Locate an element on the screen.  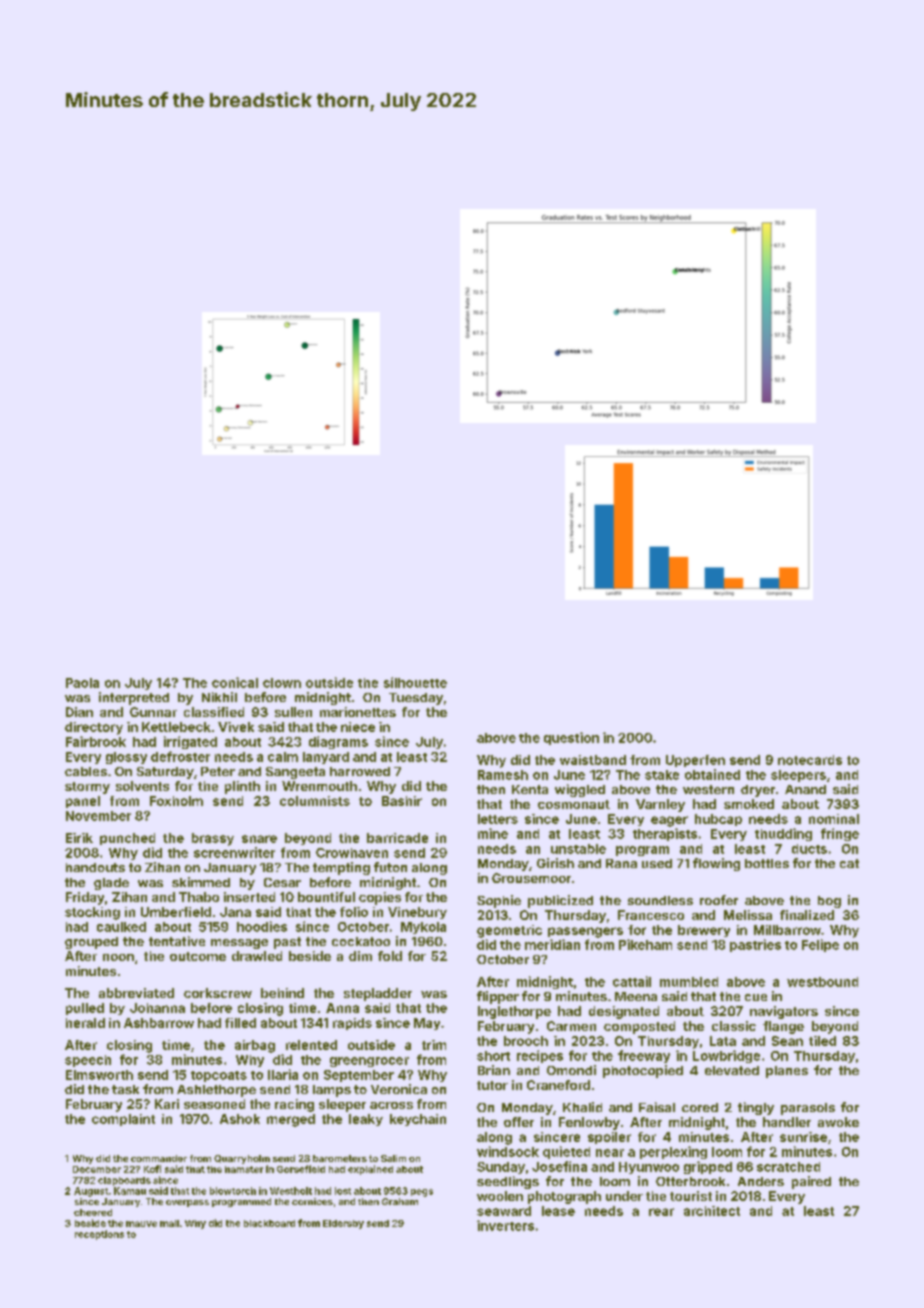
notecards is located at coordinates (810, 760).
